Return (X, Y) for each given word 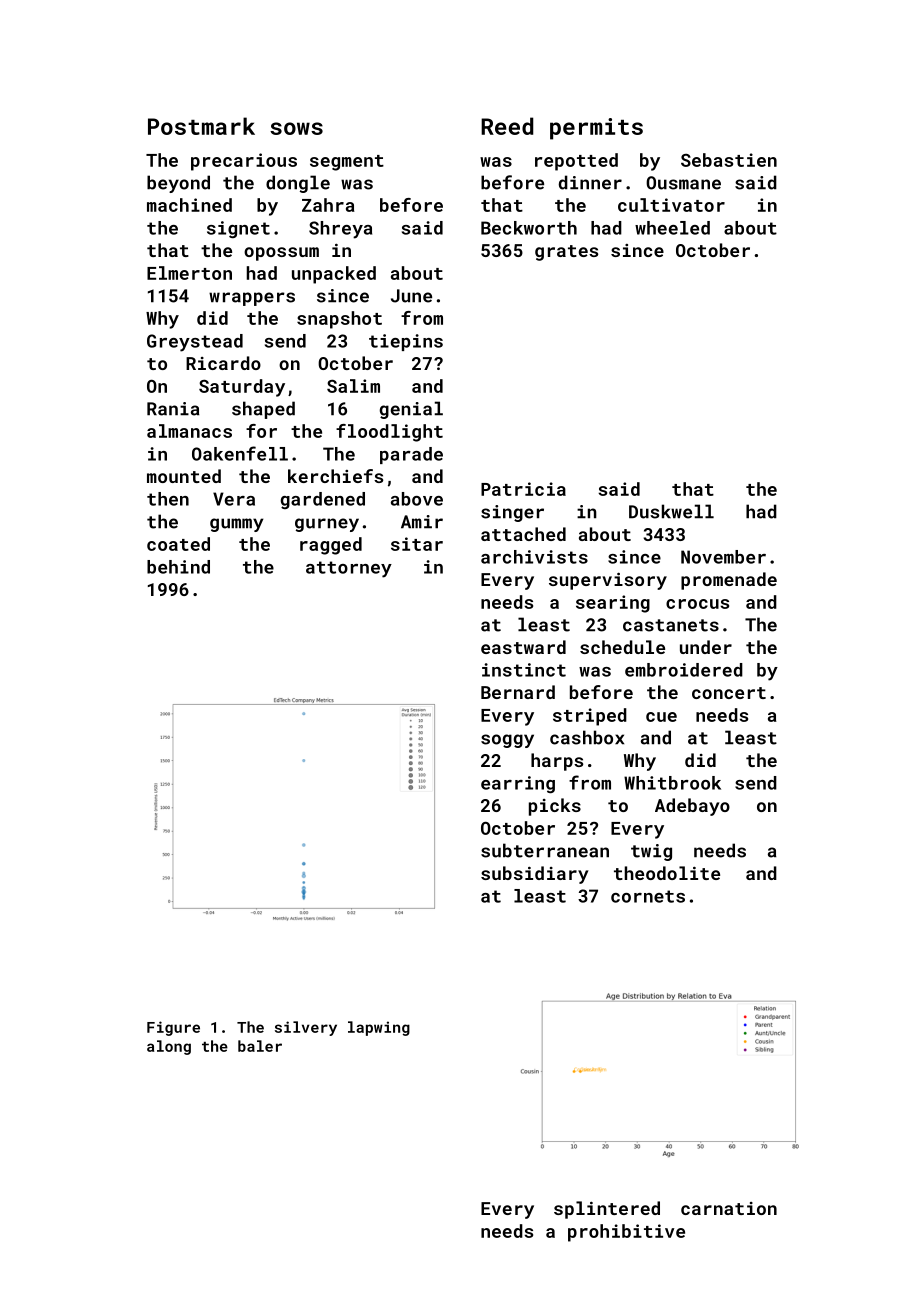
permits (596, 129)
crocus (697, 604)
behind (178, 567)
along (169, 1047)
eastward (523, 647)
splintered (607, 1210)
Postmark (201, 126)
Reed (507, 126)
